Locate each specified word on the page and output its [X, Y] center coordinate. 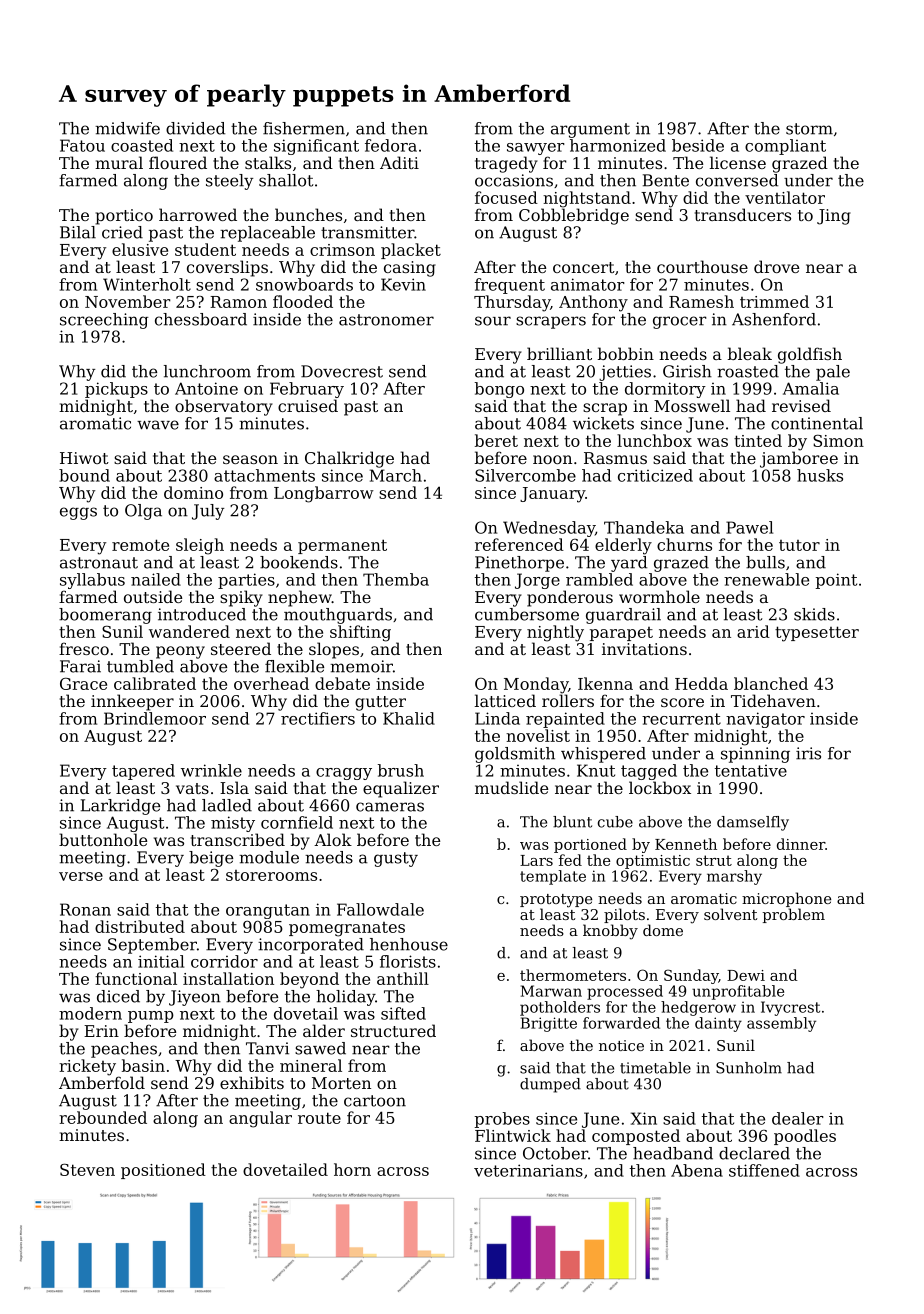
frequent [510, 286]
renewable [766, 579]
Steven [87, 1169]
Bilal [78, 232]
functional [136, 978]
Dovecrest [342, 371]
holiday [345, 998]
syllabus [92, 581]
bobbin [626, 353]
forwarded [621, 1023]
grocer [680, 322]
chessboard [201, 319]
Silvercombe [525, 475]
